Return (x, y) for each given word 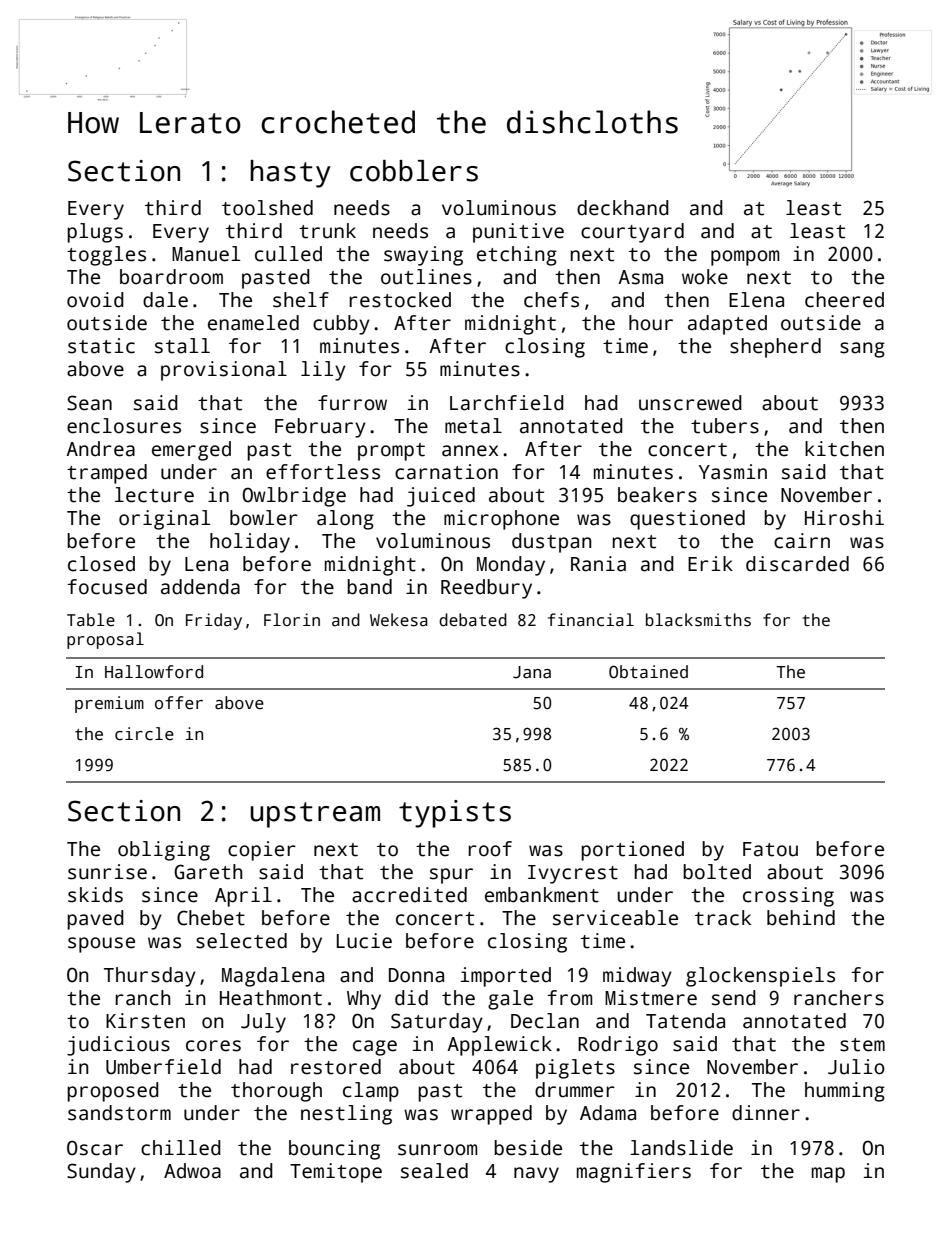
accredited (409, 895)
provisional (224, 371)
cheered (844, 300)
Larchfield (507, 403)
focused (107, 587)
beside (528, 1148)
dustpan (551, 543)
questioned (687, 520)
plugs (95, 233)
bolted (717, 872)
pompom (745, 258)
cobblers (414, 171)
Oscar (95, 1148)
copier (262, 851)
